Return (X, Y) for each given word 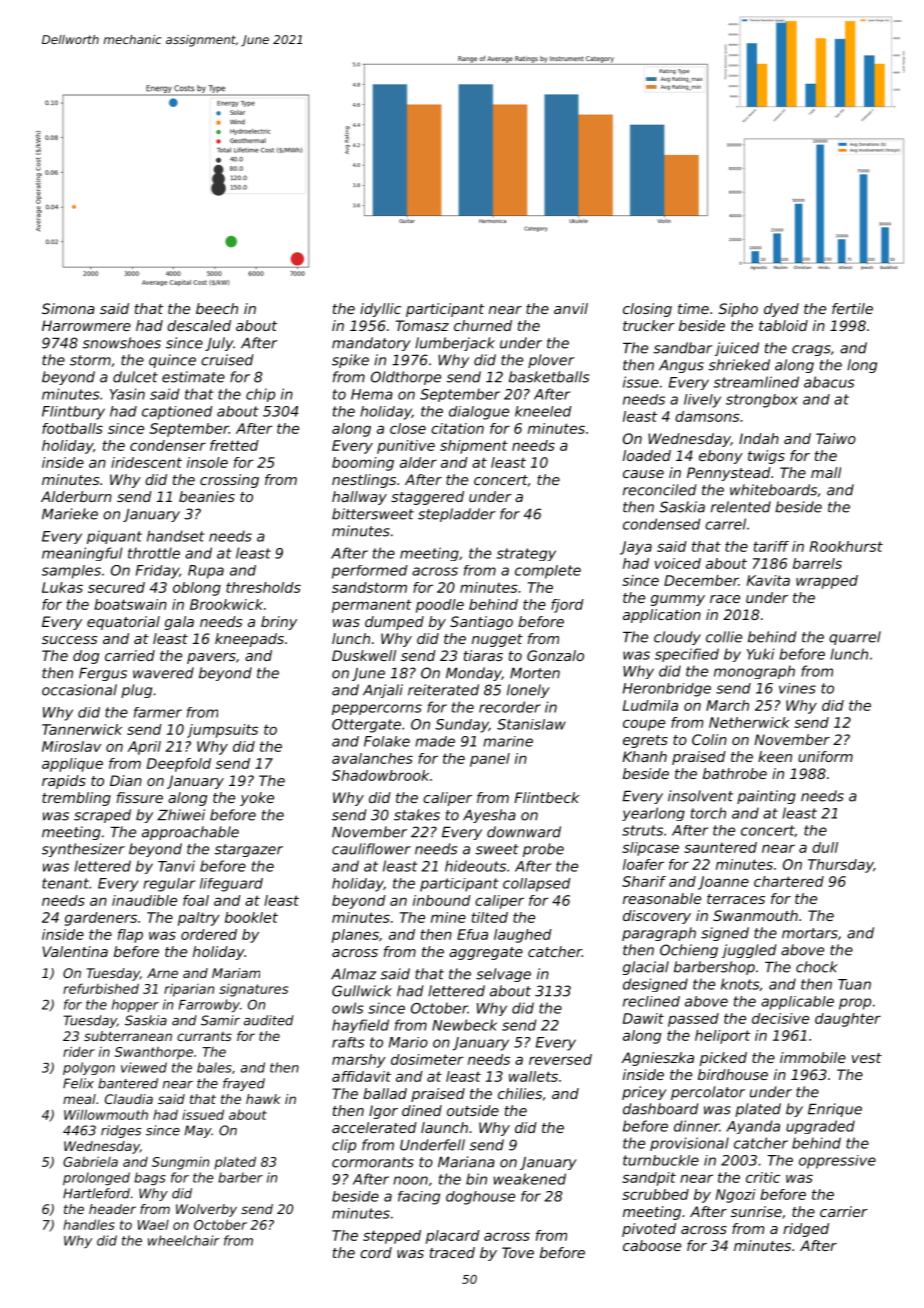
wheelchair (183, 1240)
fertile (852, 308)
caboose (652, 1245)
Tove (518, 1252)
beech (217, 308)
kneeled (543, 411)
